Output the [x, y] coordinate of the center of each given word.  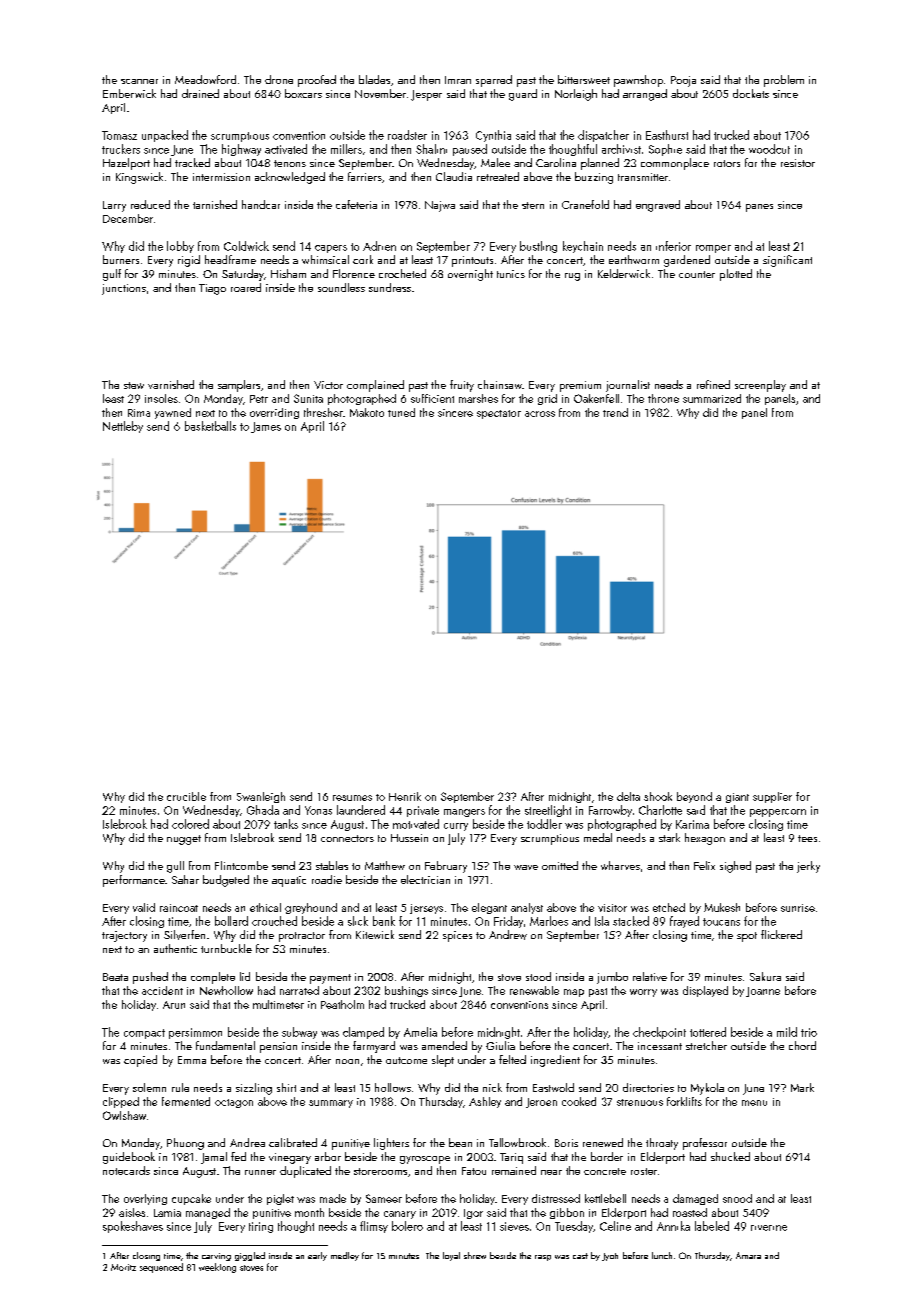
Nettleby [123, 427]
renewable [534, 990]
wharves [620, 865]
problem [784, 81]
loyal [451, 1256]
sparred [494, 81]
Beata [115, 977]
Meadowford [205, 79]
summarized [712, 398]
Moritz [123, 1267]
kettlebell [605, 1198]
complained [375, 386]
